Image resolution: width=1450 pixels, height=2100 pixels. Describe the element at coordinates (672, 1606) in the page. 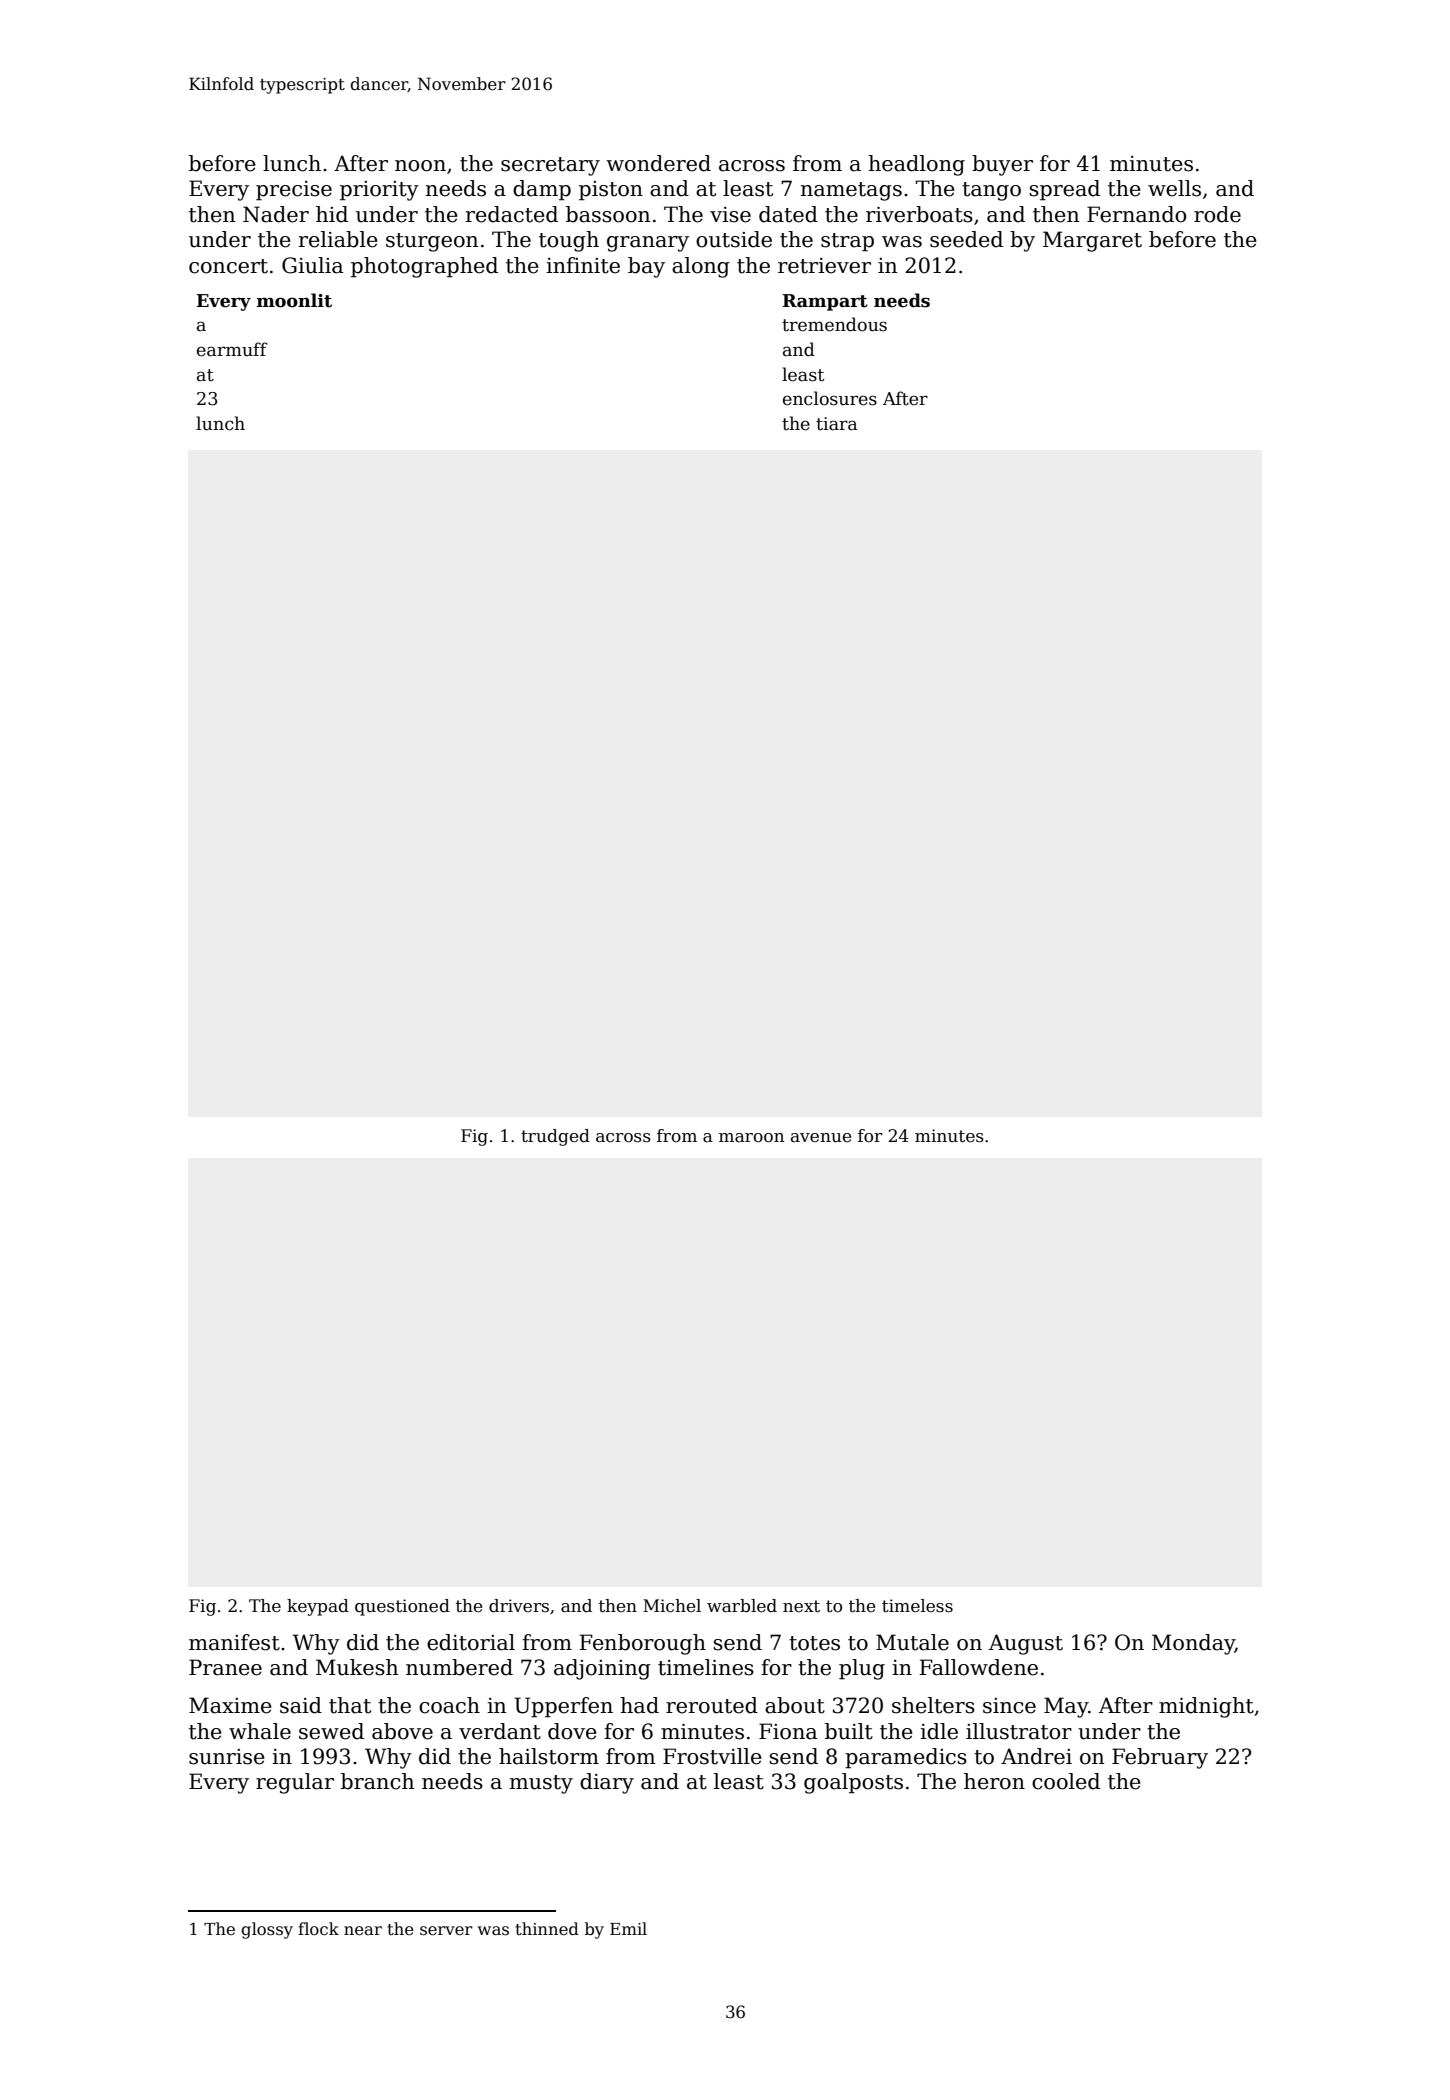

I see `Michel` at that location.
